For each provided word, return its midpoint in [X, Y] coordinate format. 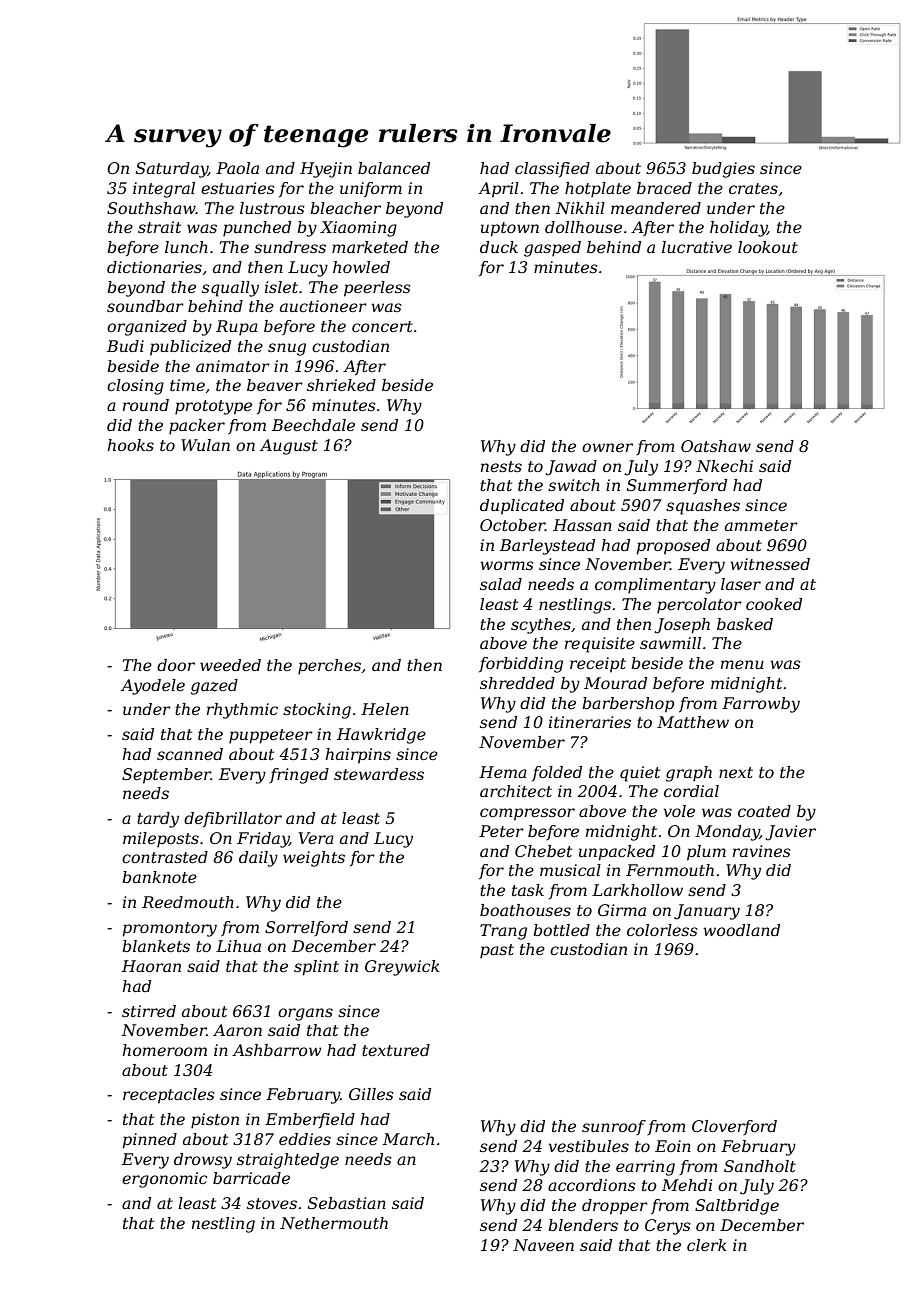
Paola [237, 168]
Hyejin [326, 170]
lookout [768, 247]
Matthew [693, 722]
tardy [158, 820]
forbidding [521, 665]
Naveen [543, 1245]
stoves [272, 1203]
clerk [707, 1245]
